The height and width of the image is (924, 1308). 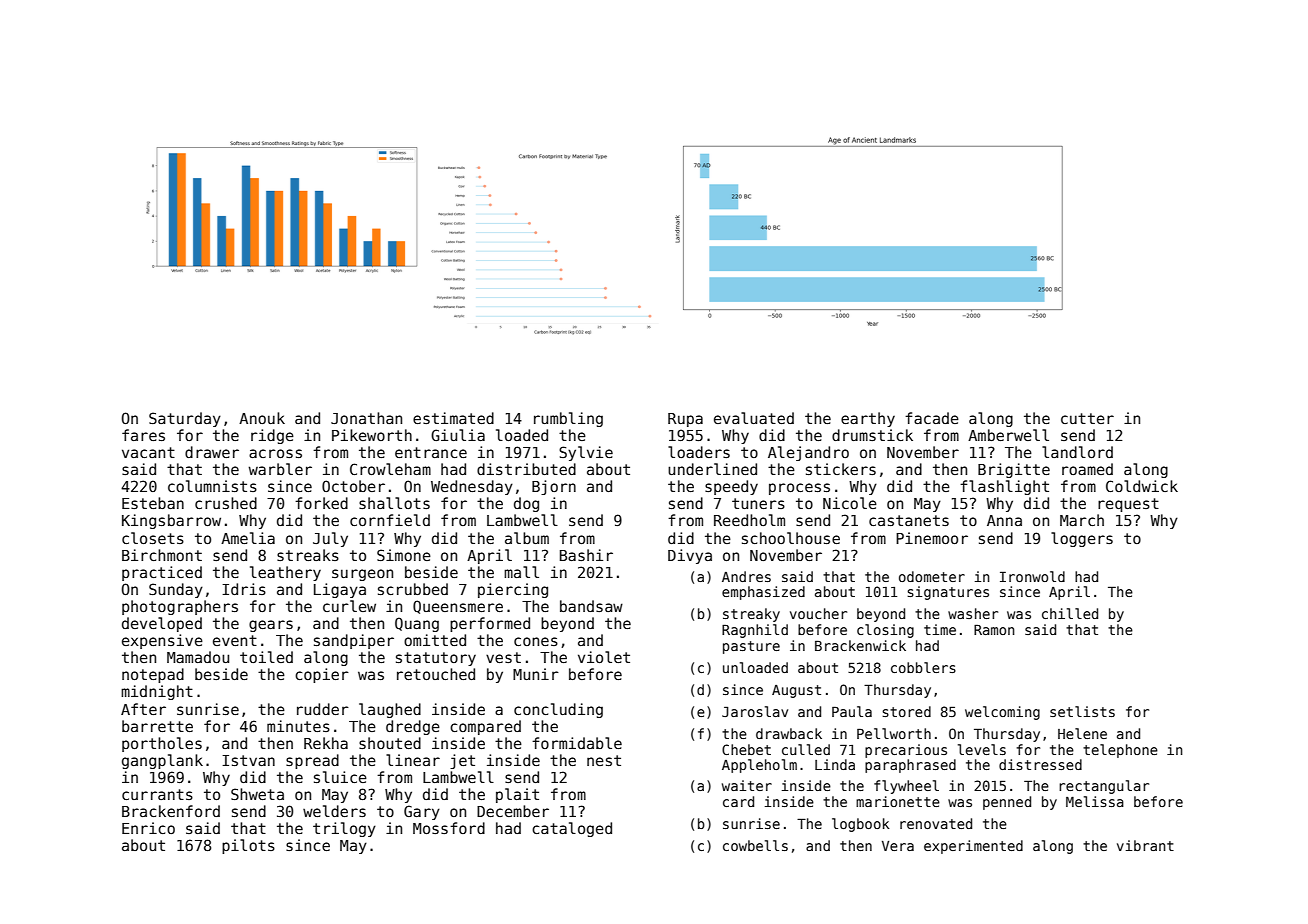 What do you see at coordinates (932, 418) in the image?
I see `facade` at bounding box center [932, 418].
